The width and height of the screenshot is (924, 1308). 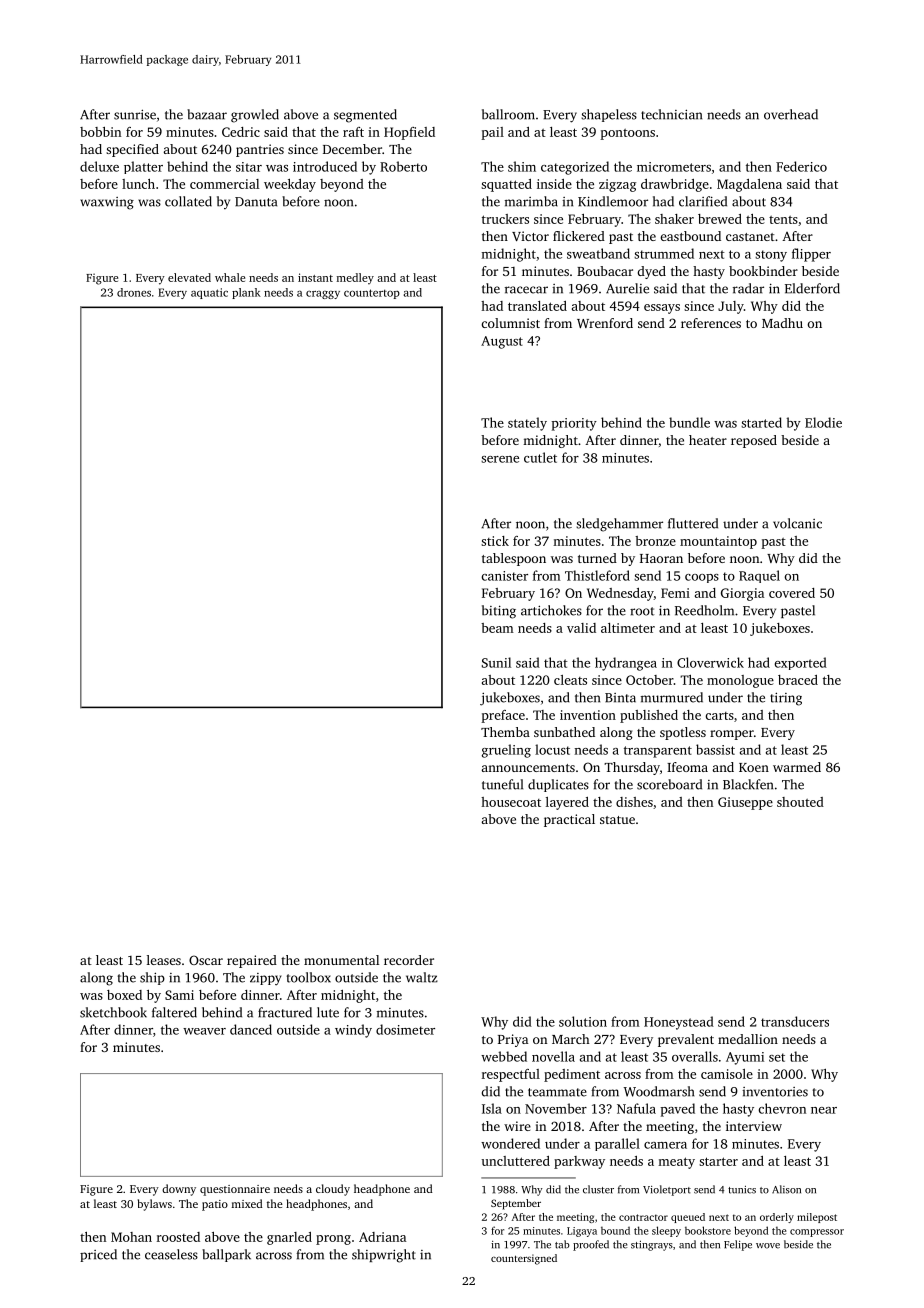 I want to click on covered, so click(x=792, y=593).
